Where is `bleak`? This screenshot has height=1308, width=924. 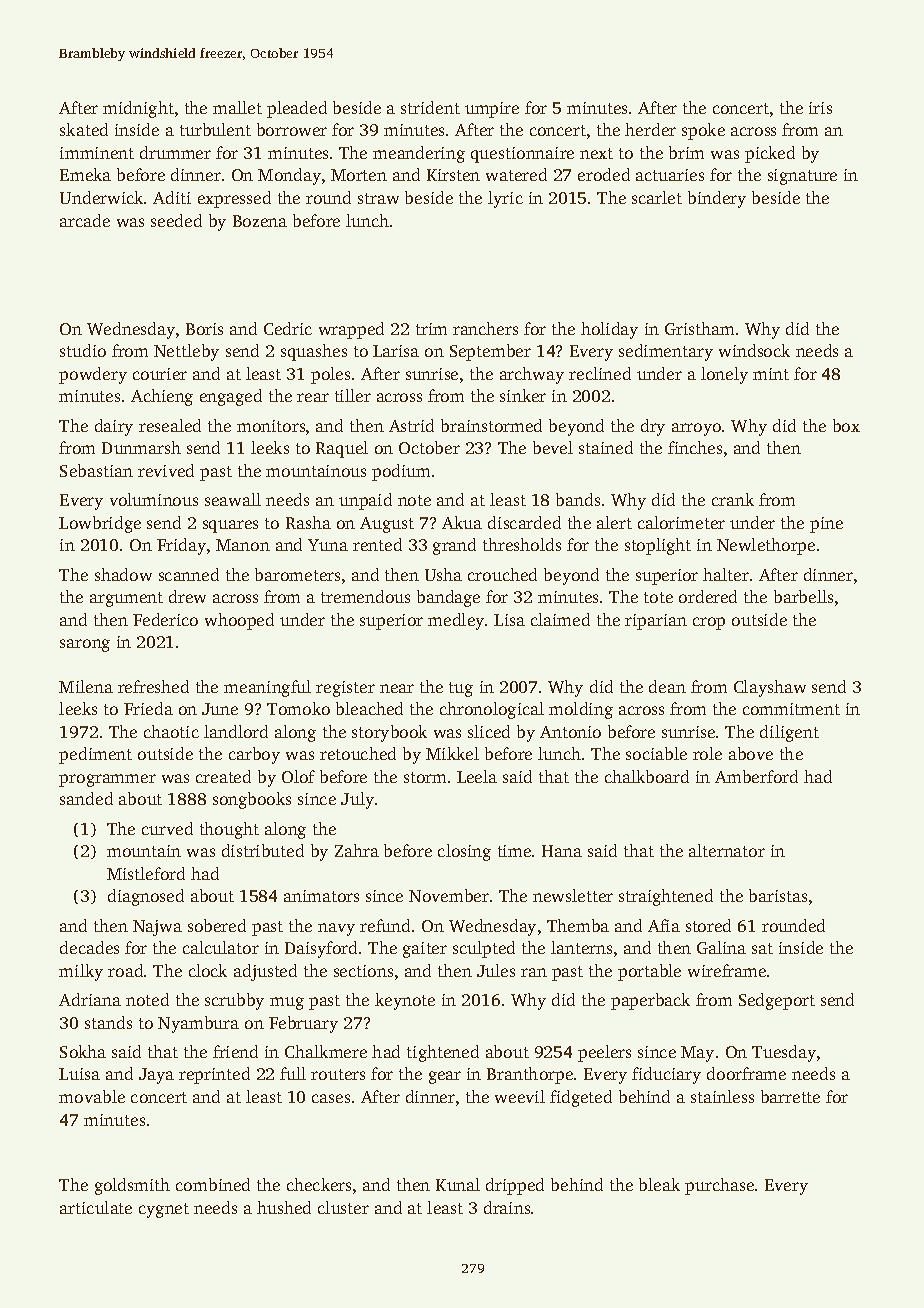
bleak is located at coordinates (659, 1184).
